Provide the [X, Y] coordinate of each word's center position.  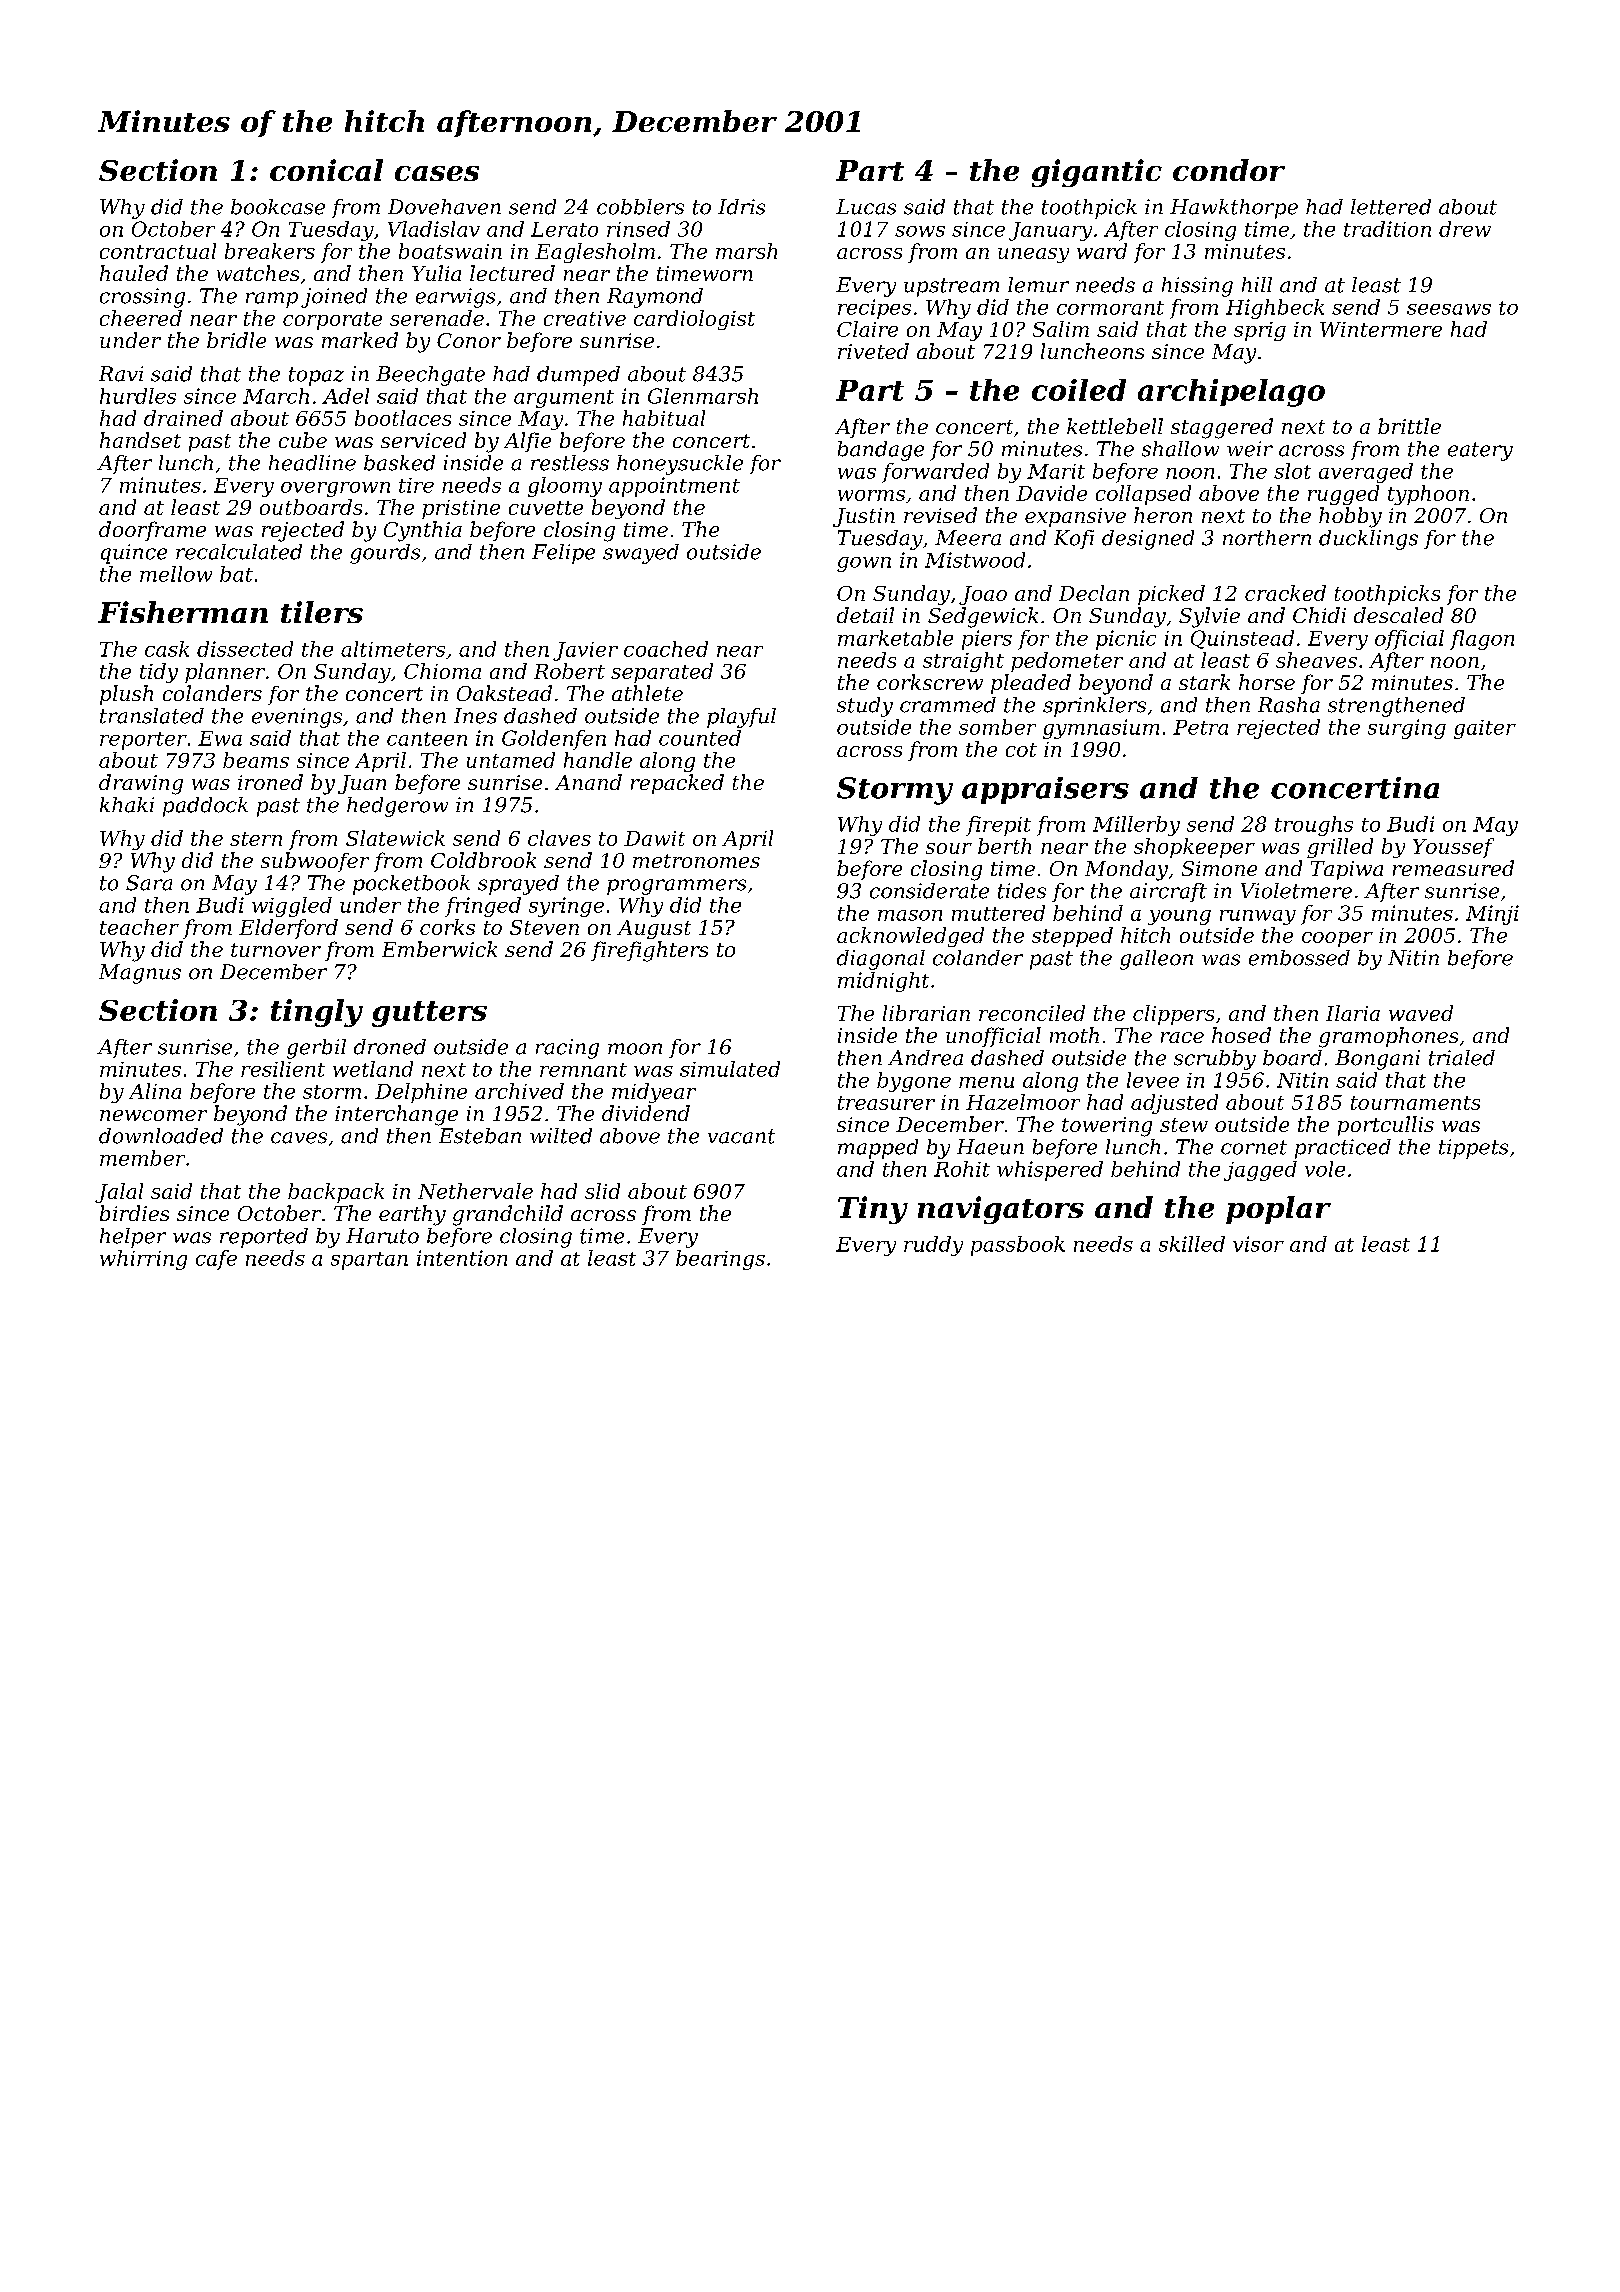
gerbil [316, 1049]
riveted [873, 351]
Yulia [436, 273]
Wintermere [1381, 329]
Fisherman [183, 612]
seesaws [1449, 309]
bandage [881, 451]
